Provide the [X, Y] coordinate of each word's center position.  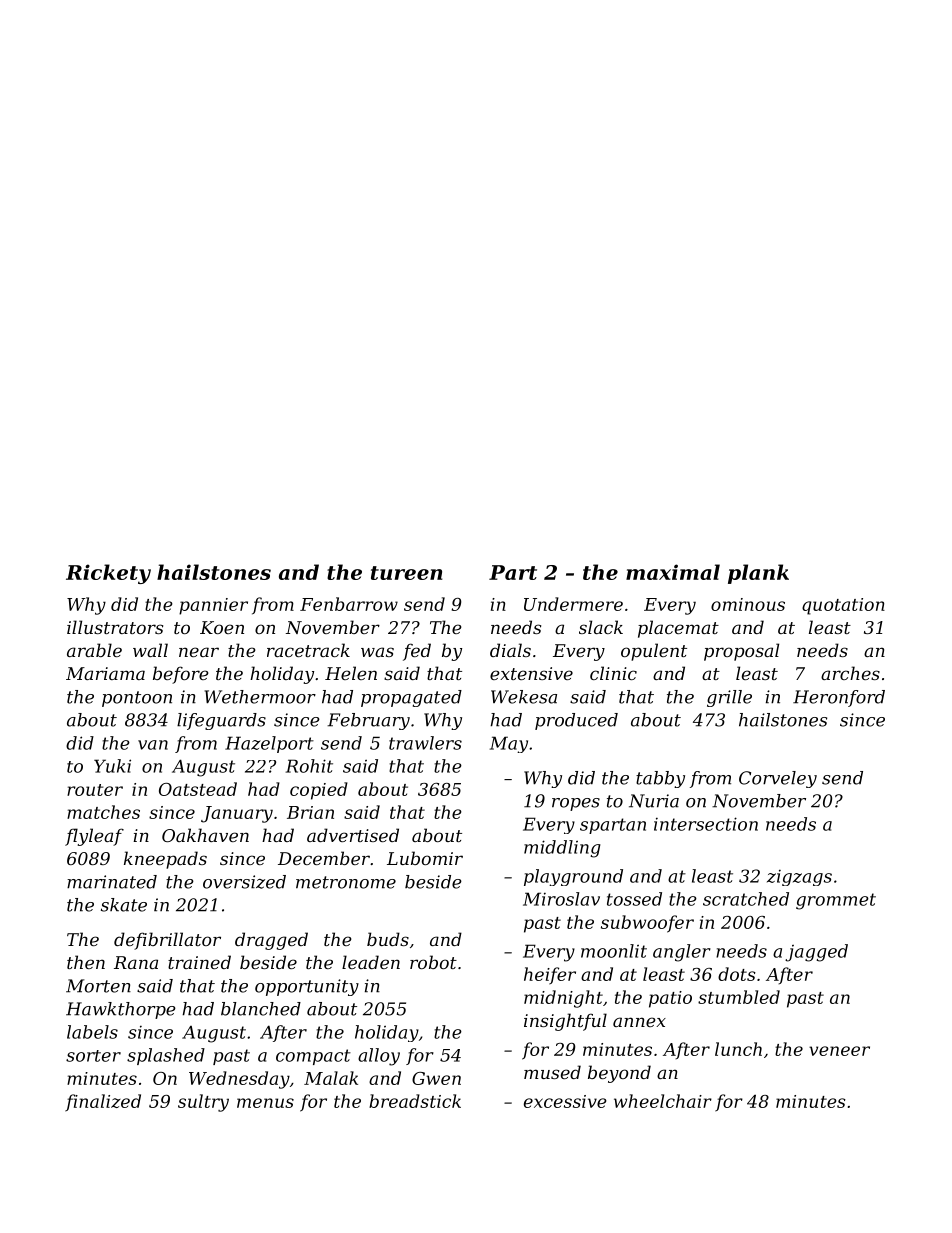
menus [265, 1103]
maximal [673, 572]
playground [573, 877]
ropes [576, 804]
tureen [406, 573]
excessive [565, 1101]
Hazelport [269, 744]
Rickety [108, 574]
